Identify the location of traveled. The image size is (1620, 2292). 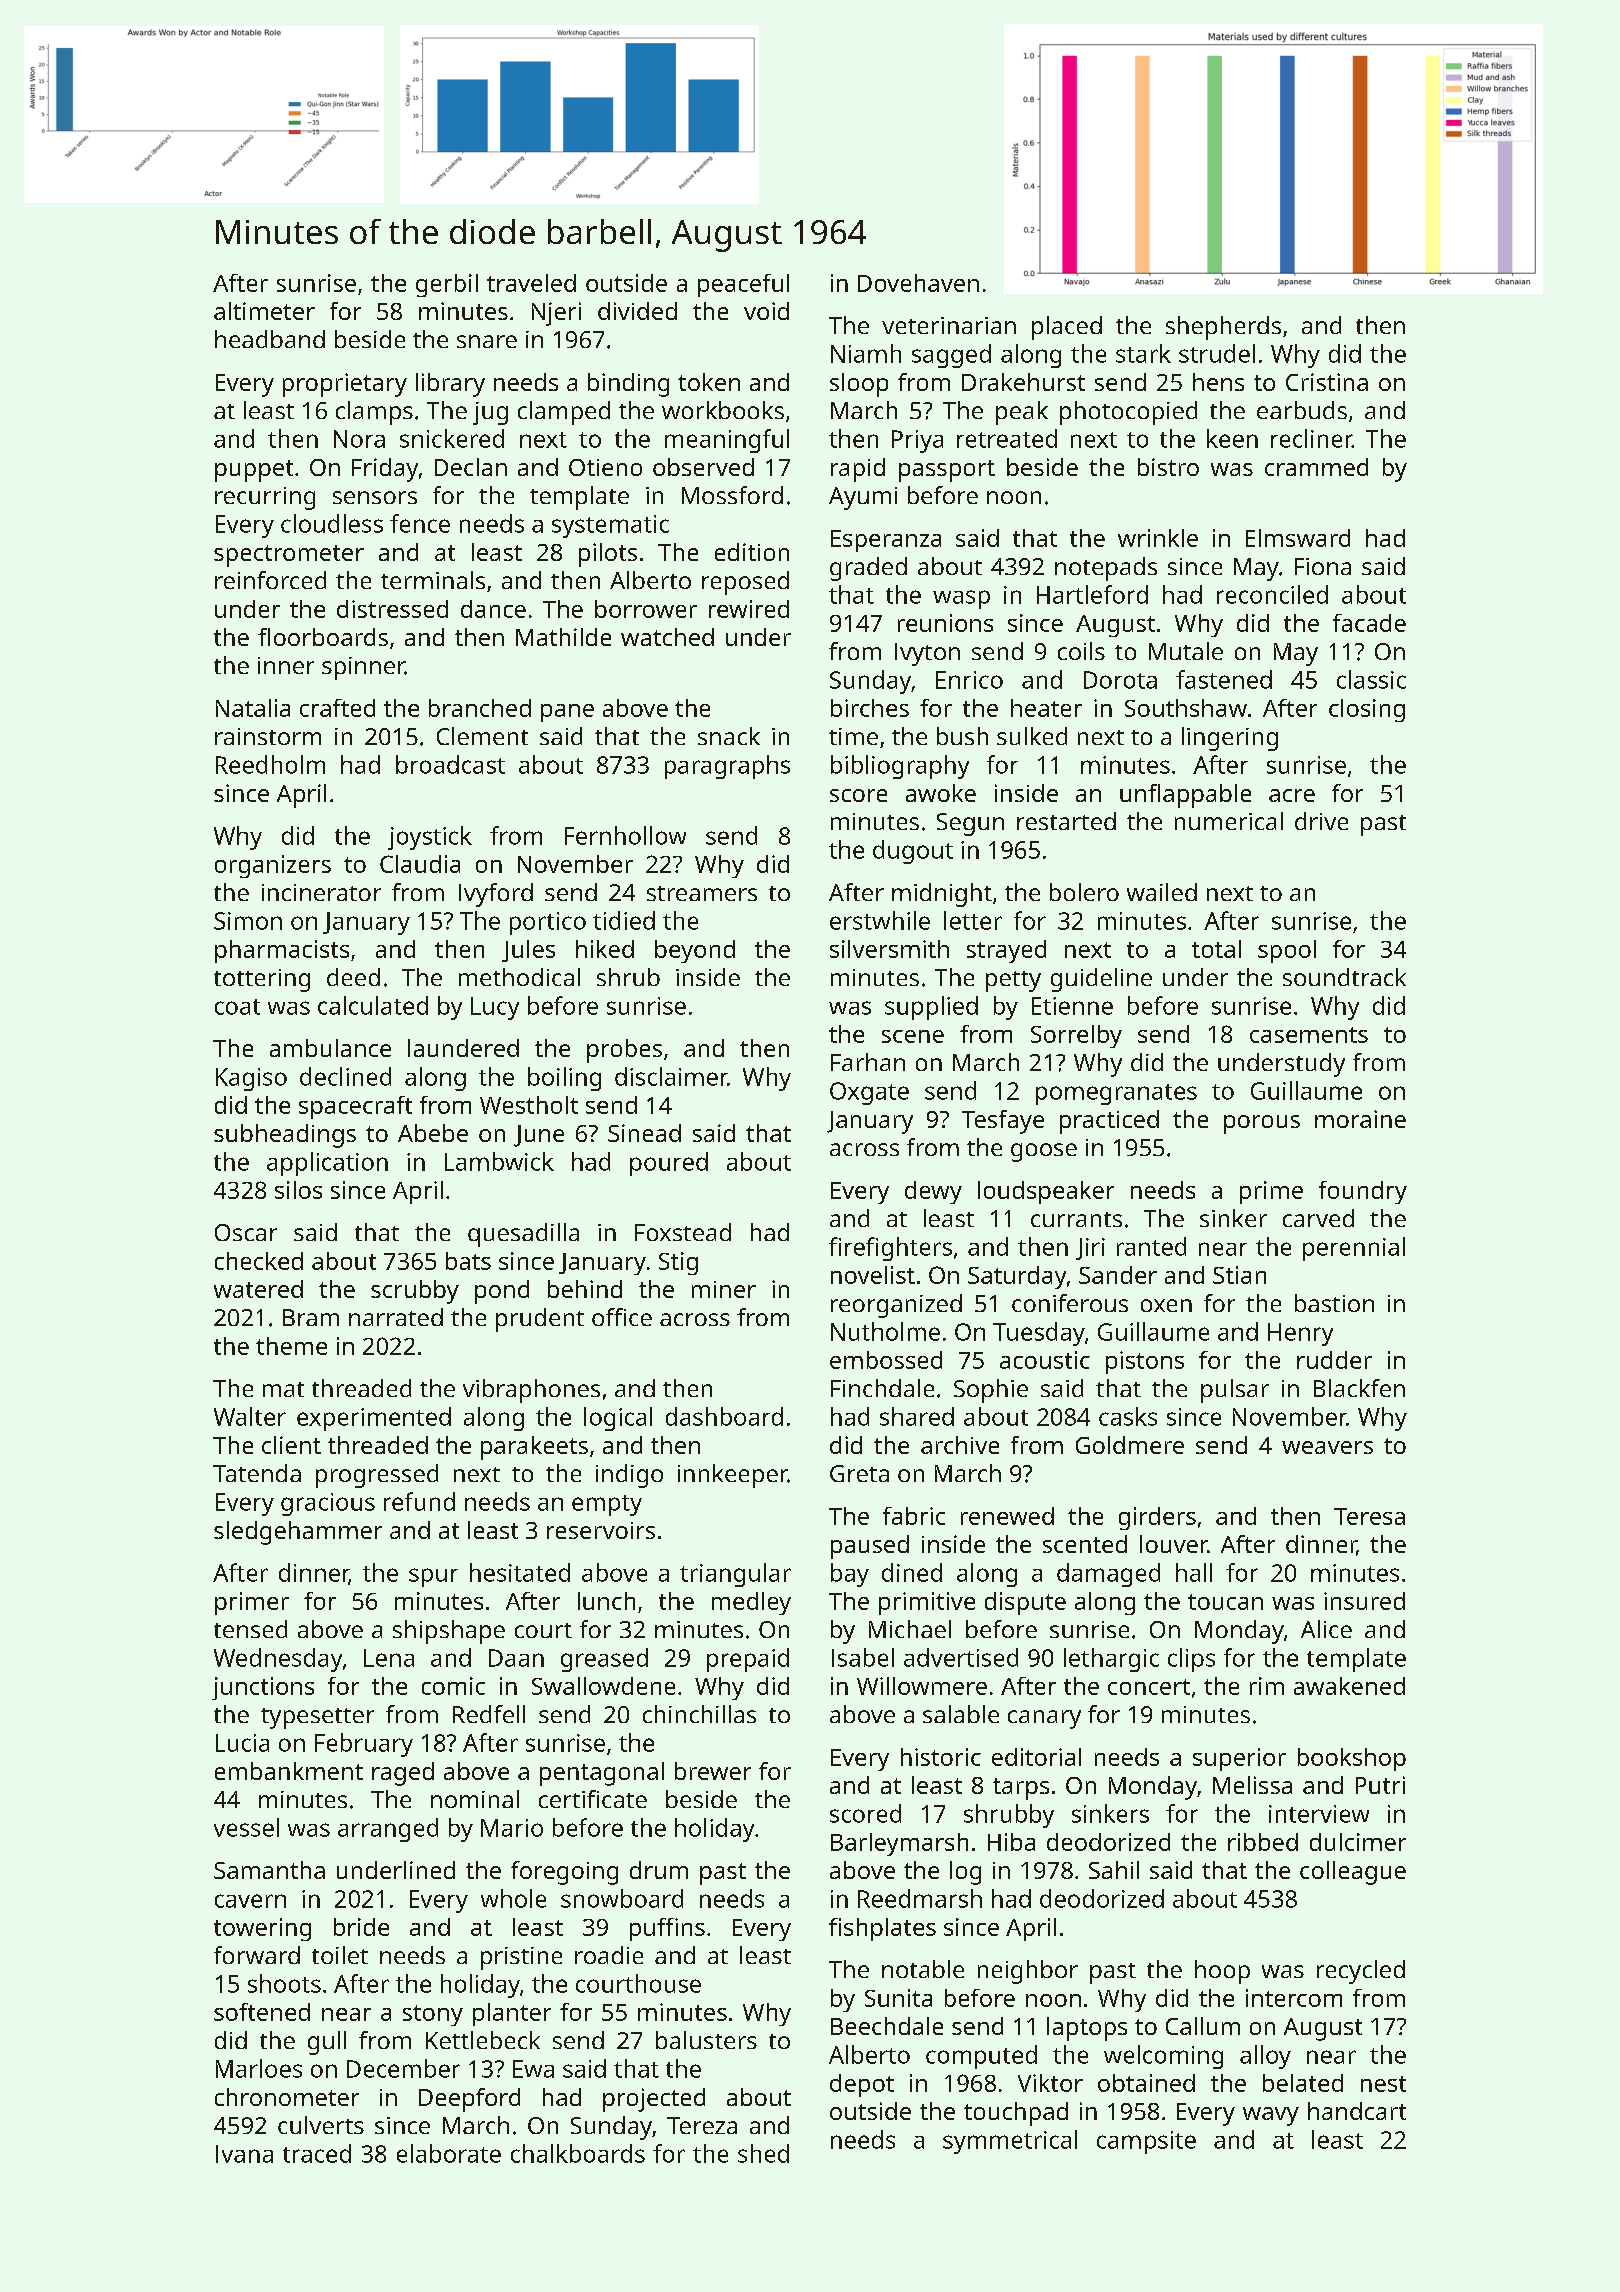
(531, 283).
